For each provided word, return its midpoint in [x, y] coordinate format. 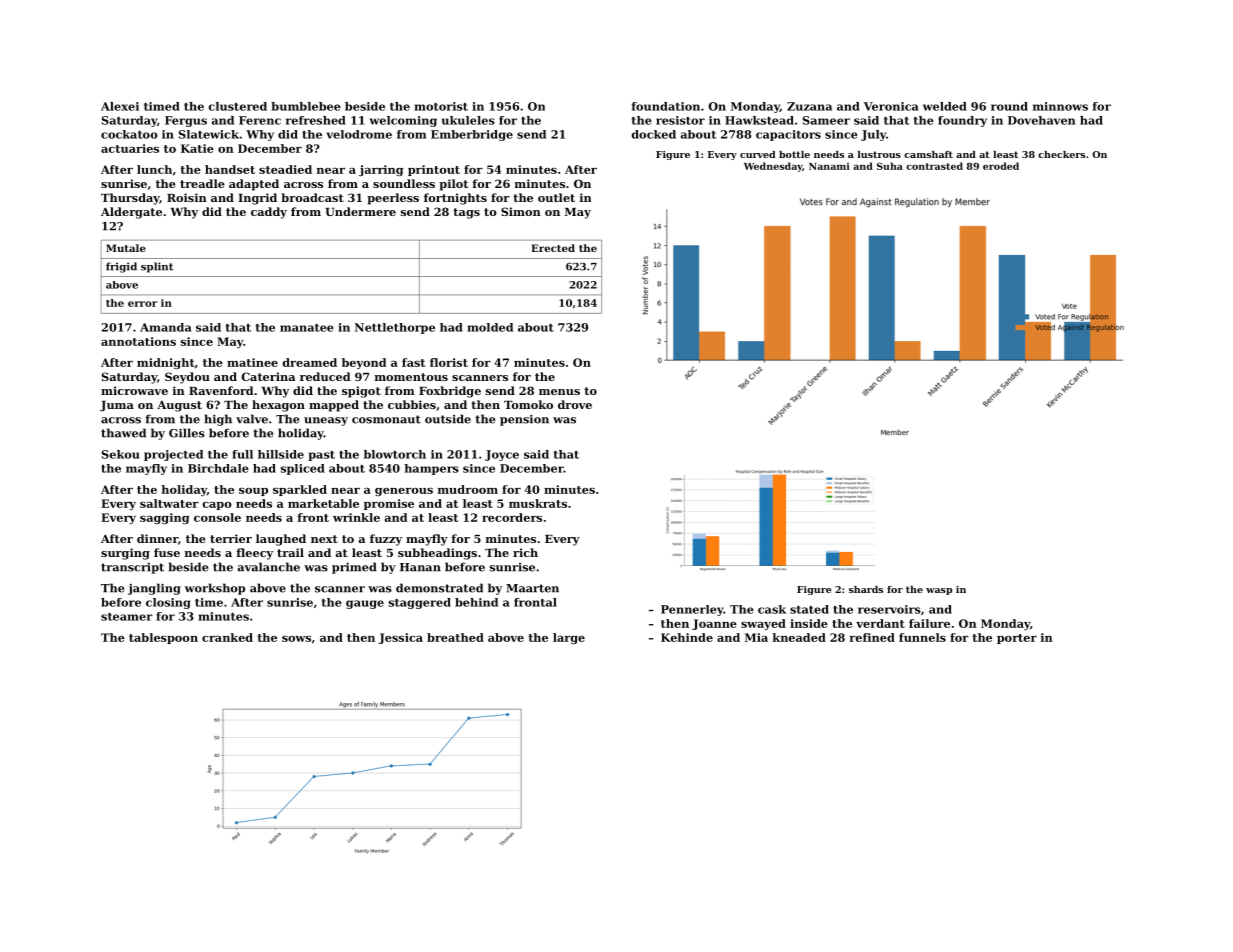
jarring [381, 170]
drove [575, 404]
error [142, 304]
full [242, 454]
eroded [1001, 166]
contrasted [934, 166]
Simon [521, 211]
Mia [756, 637]
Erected [553, 248]
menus [559, 392]
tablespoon [163, 638]
